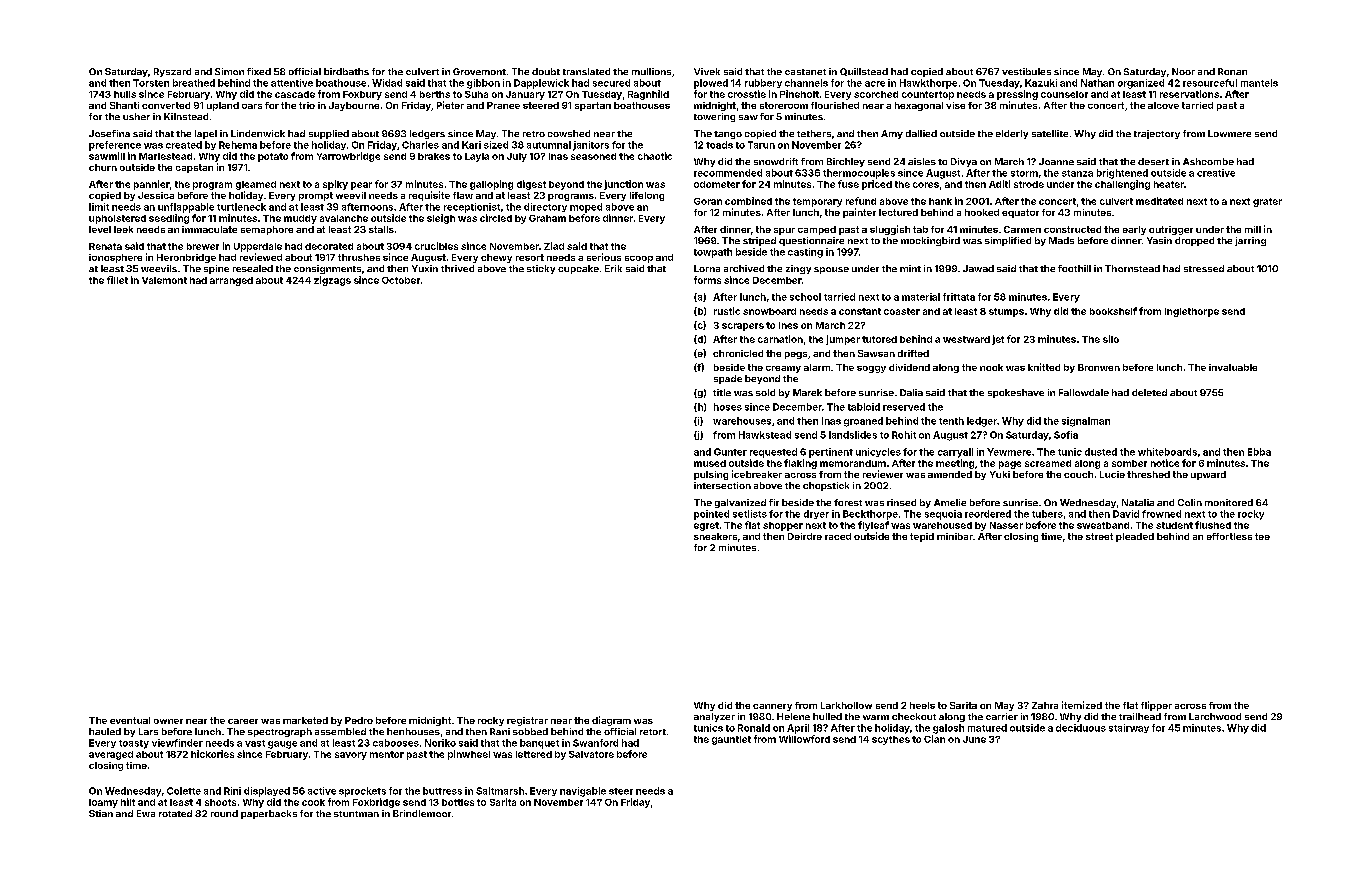  I want to click on itemized, so click(1082, 705).
